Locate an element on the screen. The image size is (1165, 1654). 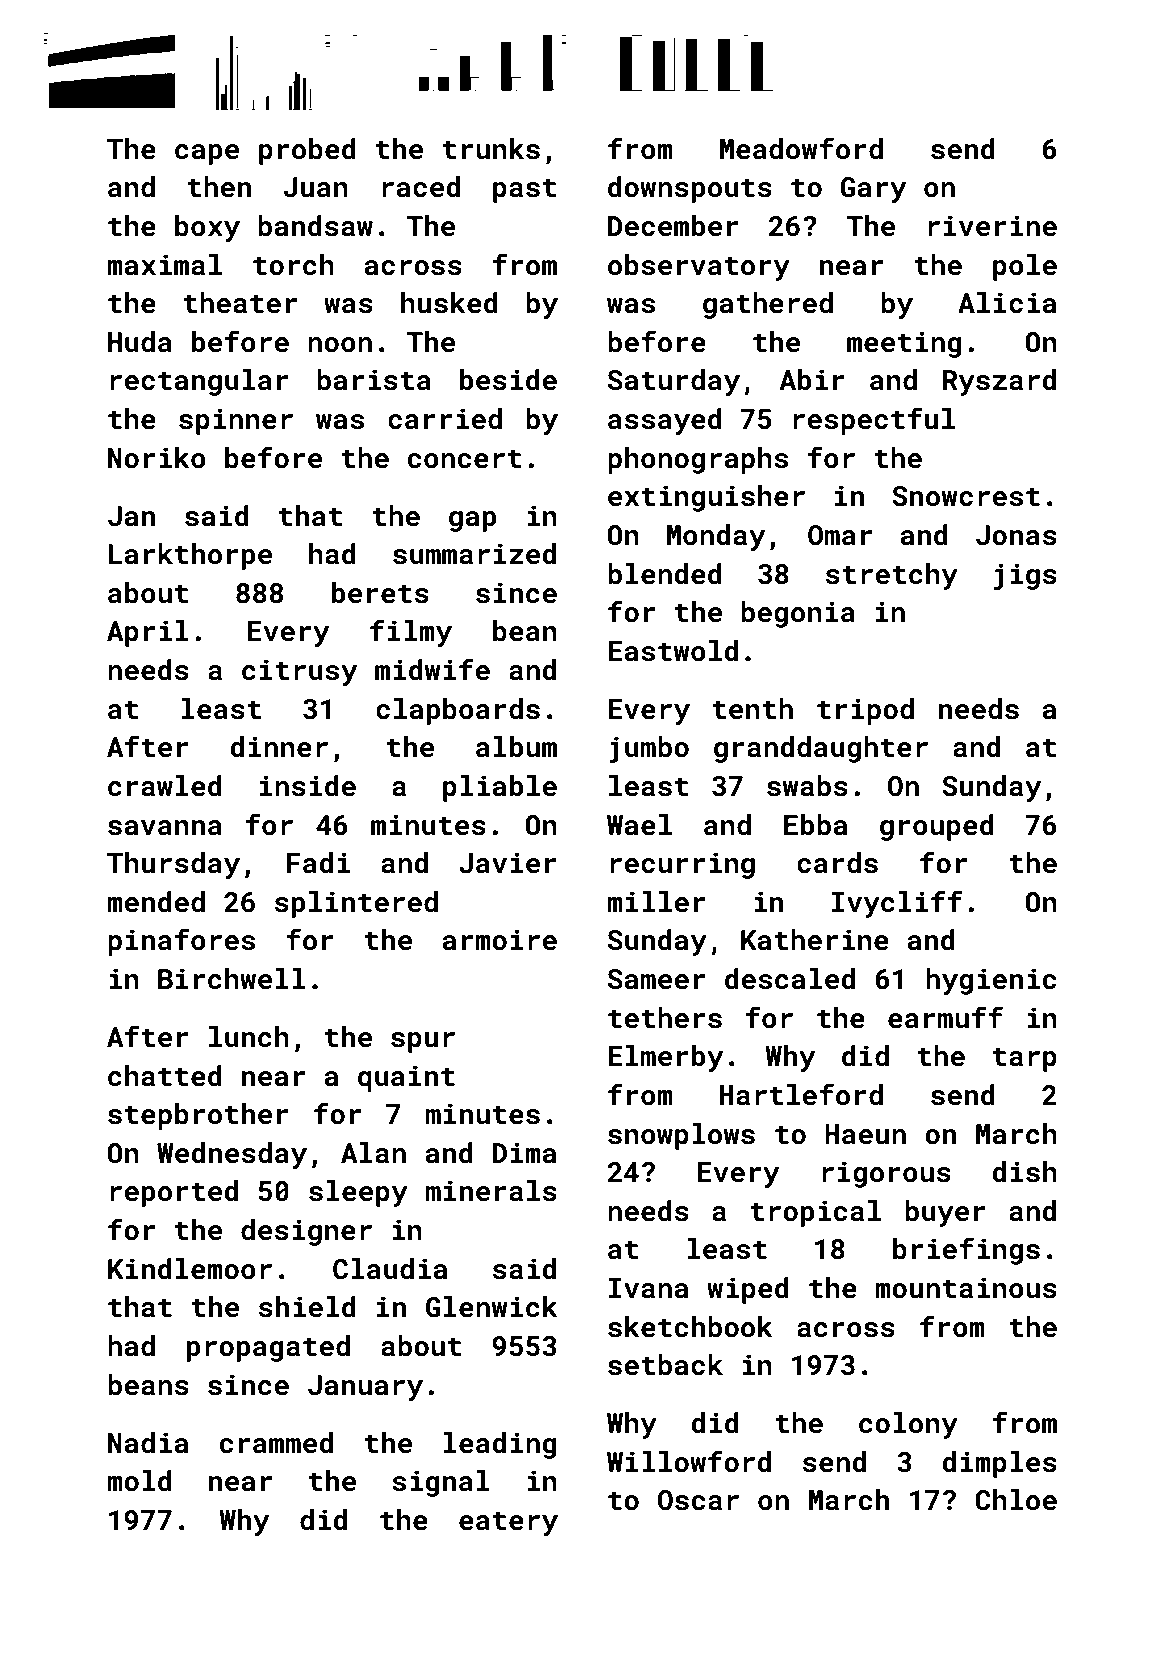
Javier is located at coordinates (508, 863).
